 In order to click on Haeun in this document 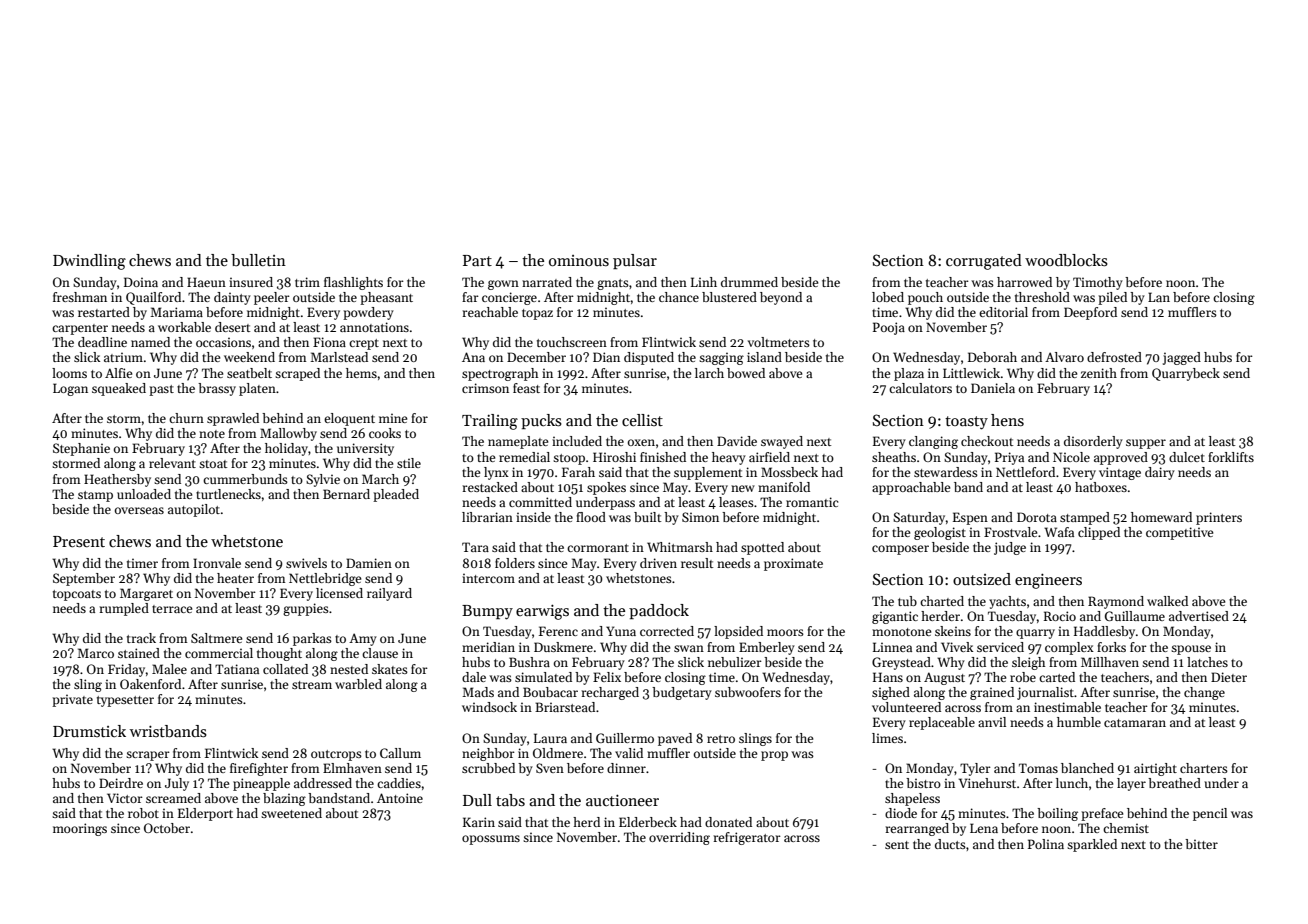, I will do `click(206, 282)`.
